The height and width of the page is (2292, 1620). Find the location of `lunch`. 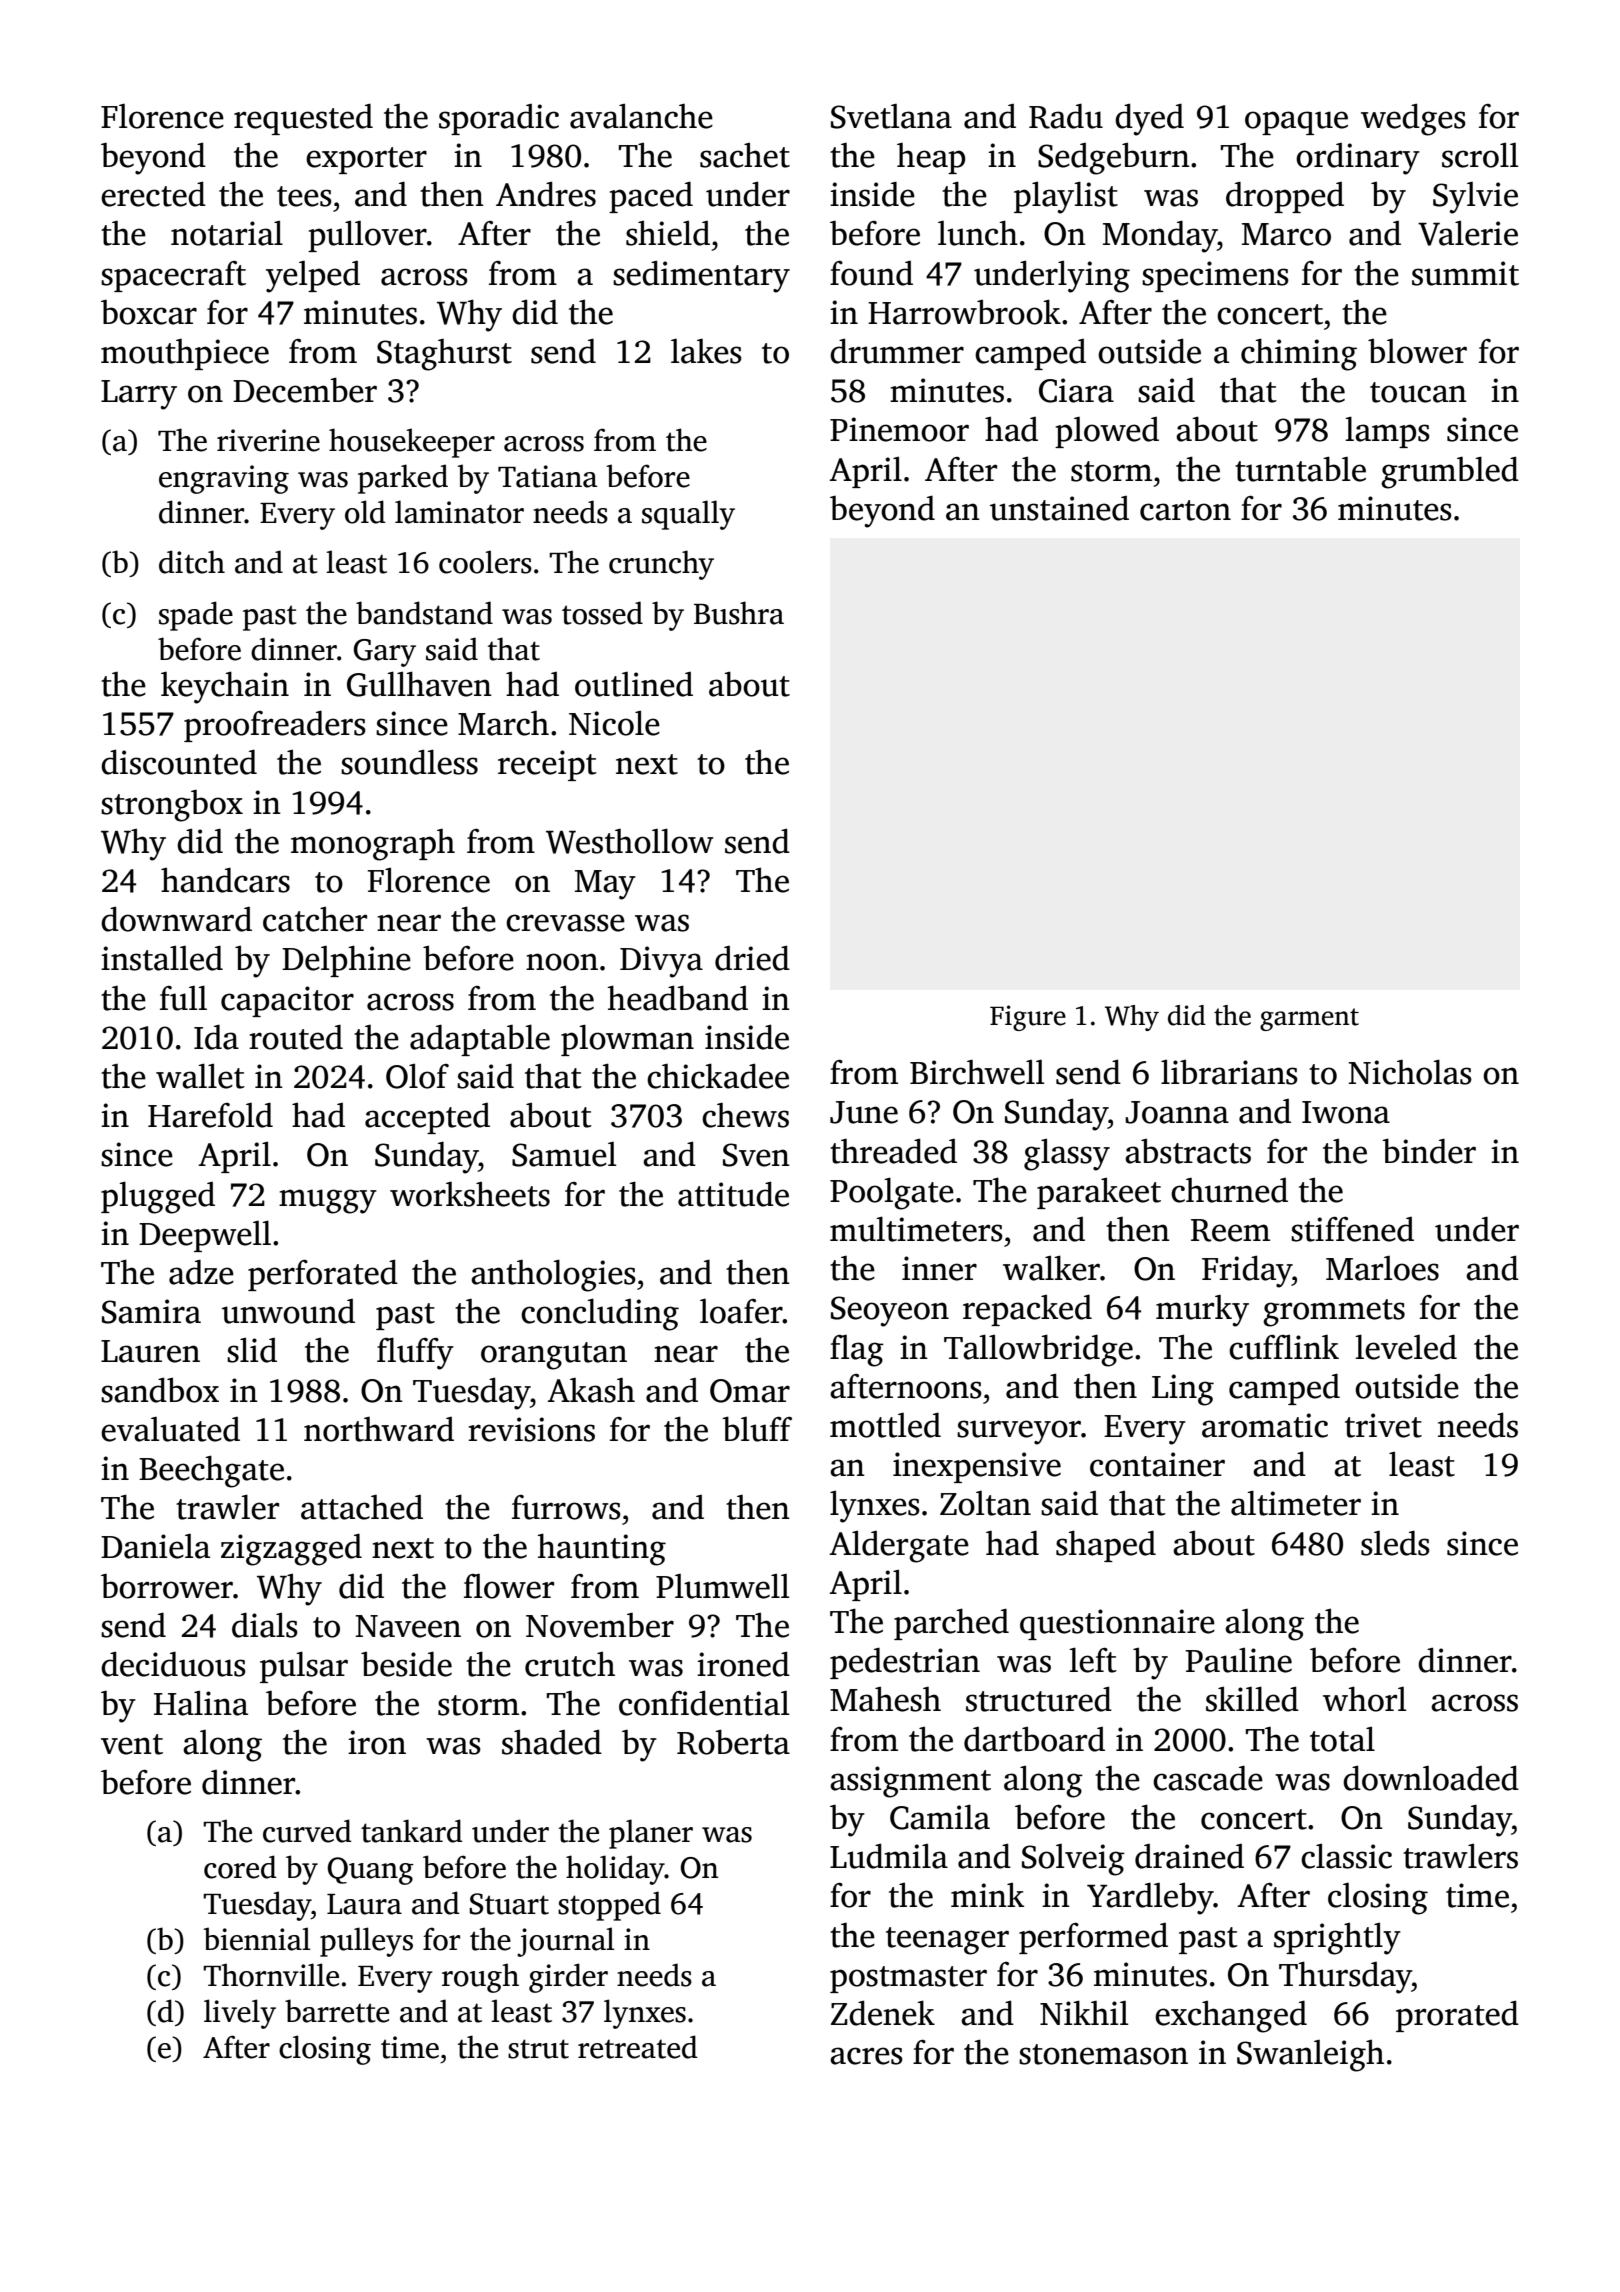

lunch is located at coordinates (978, 233).
